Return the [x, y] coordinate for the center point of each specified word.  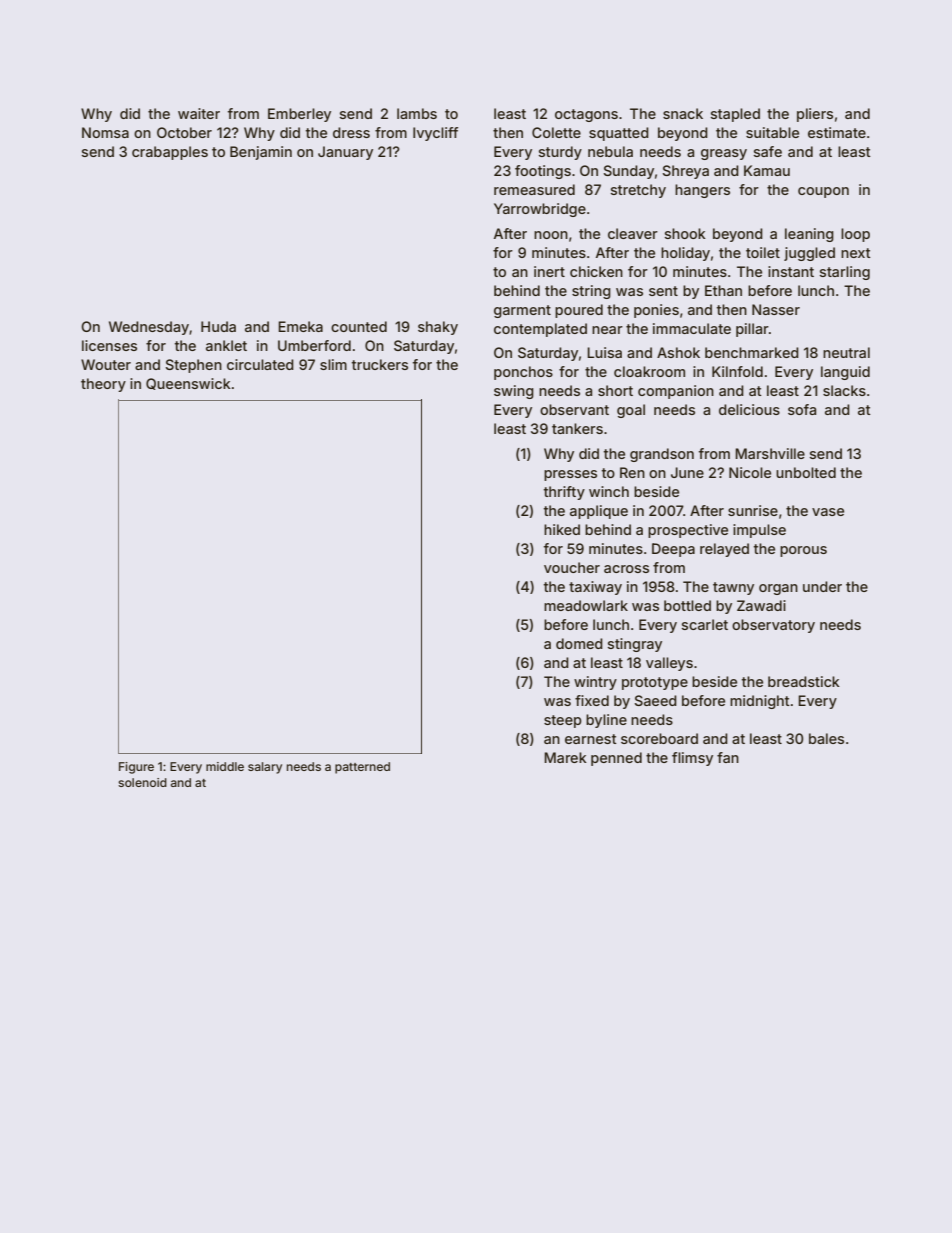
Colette [556, 132]
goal [631, 411]
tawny [733, 588]
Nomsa [105, 132]
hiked [562, 529]
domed [579, 643]
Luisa [604, 352]
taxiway [595, 588]
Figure [136, 768]
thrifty [564, 493]
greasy [724, 154]
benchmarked [752, 352]
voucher [572, 567]
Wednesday [149, 328]
